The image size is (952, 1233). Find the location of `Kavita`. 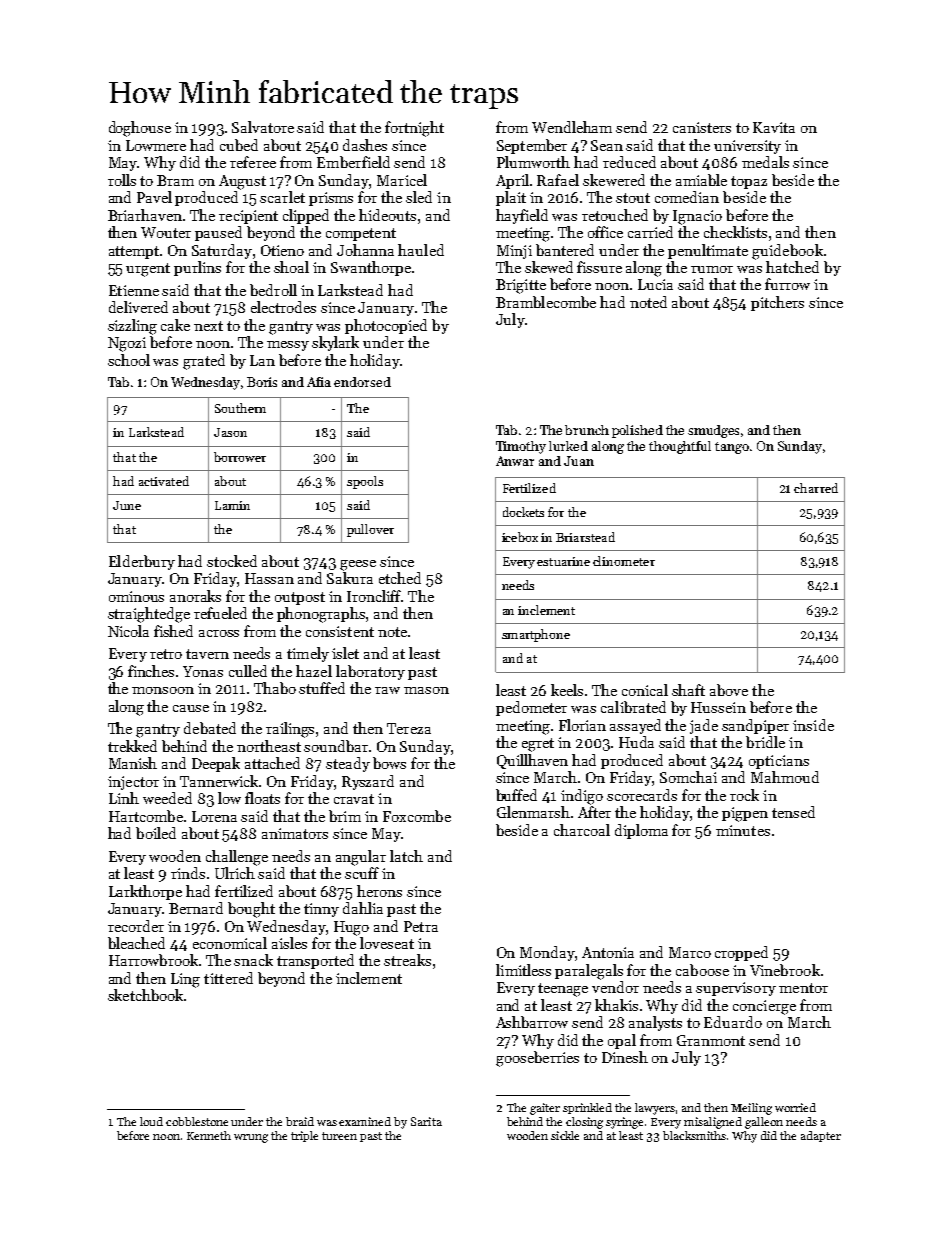

Kavita is located at coordinates (774, 127).
